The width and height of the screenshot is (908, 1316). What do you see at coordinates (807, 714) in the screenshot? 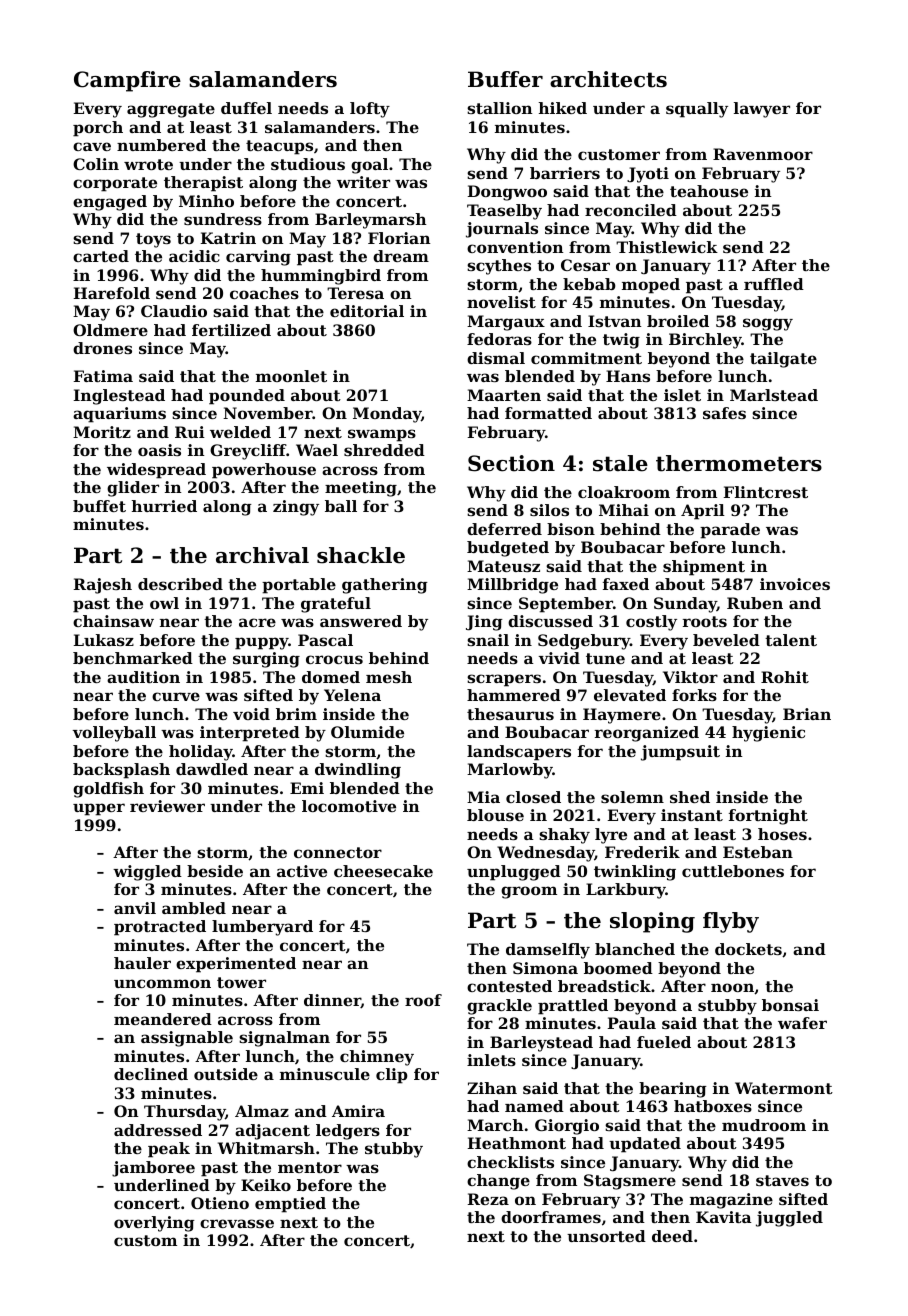
I see `Brian` at bounding box center [807, 714].
